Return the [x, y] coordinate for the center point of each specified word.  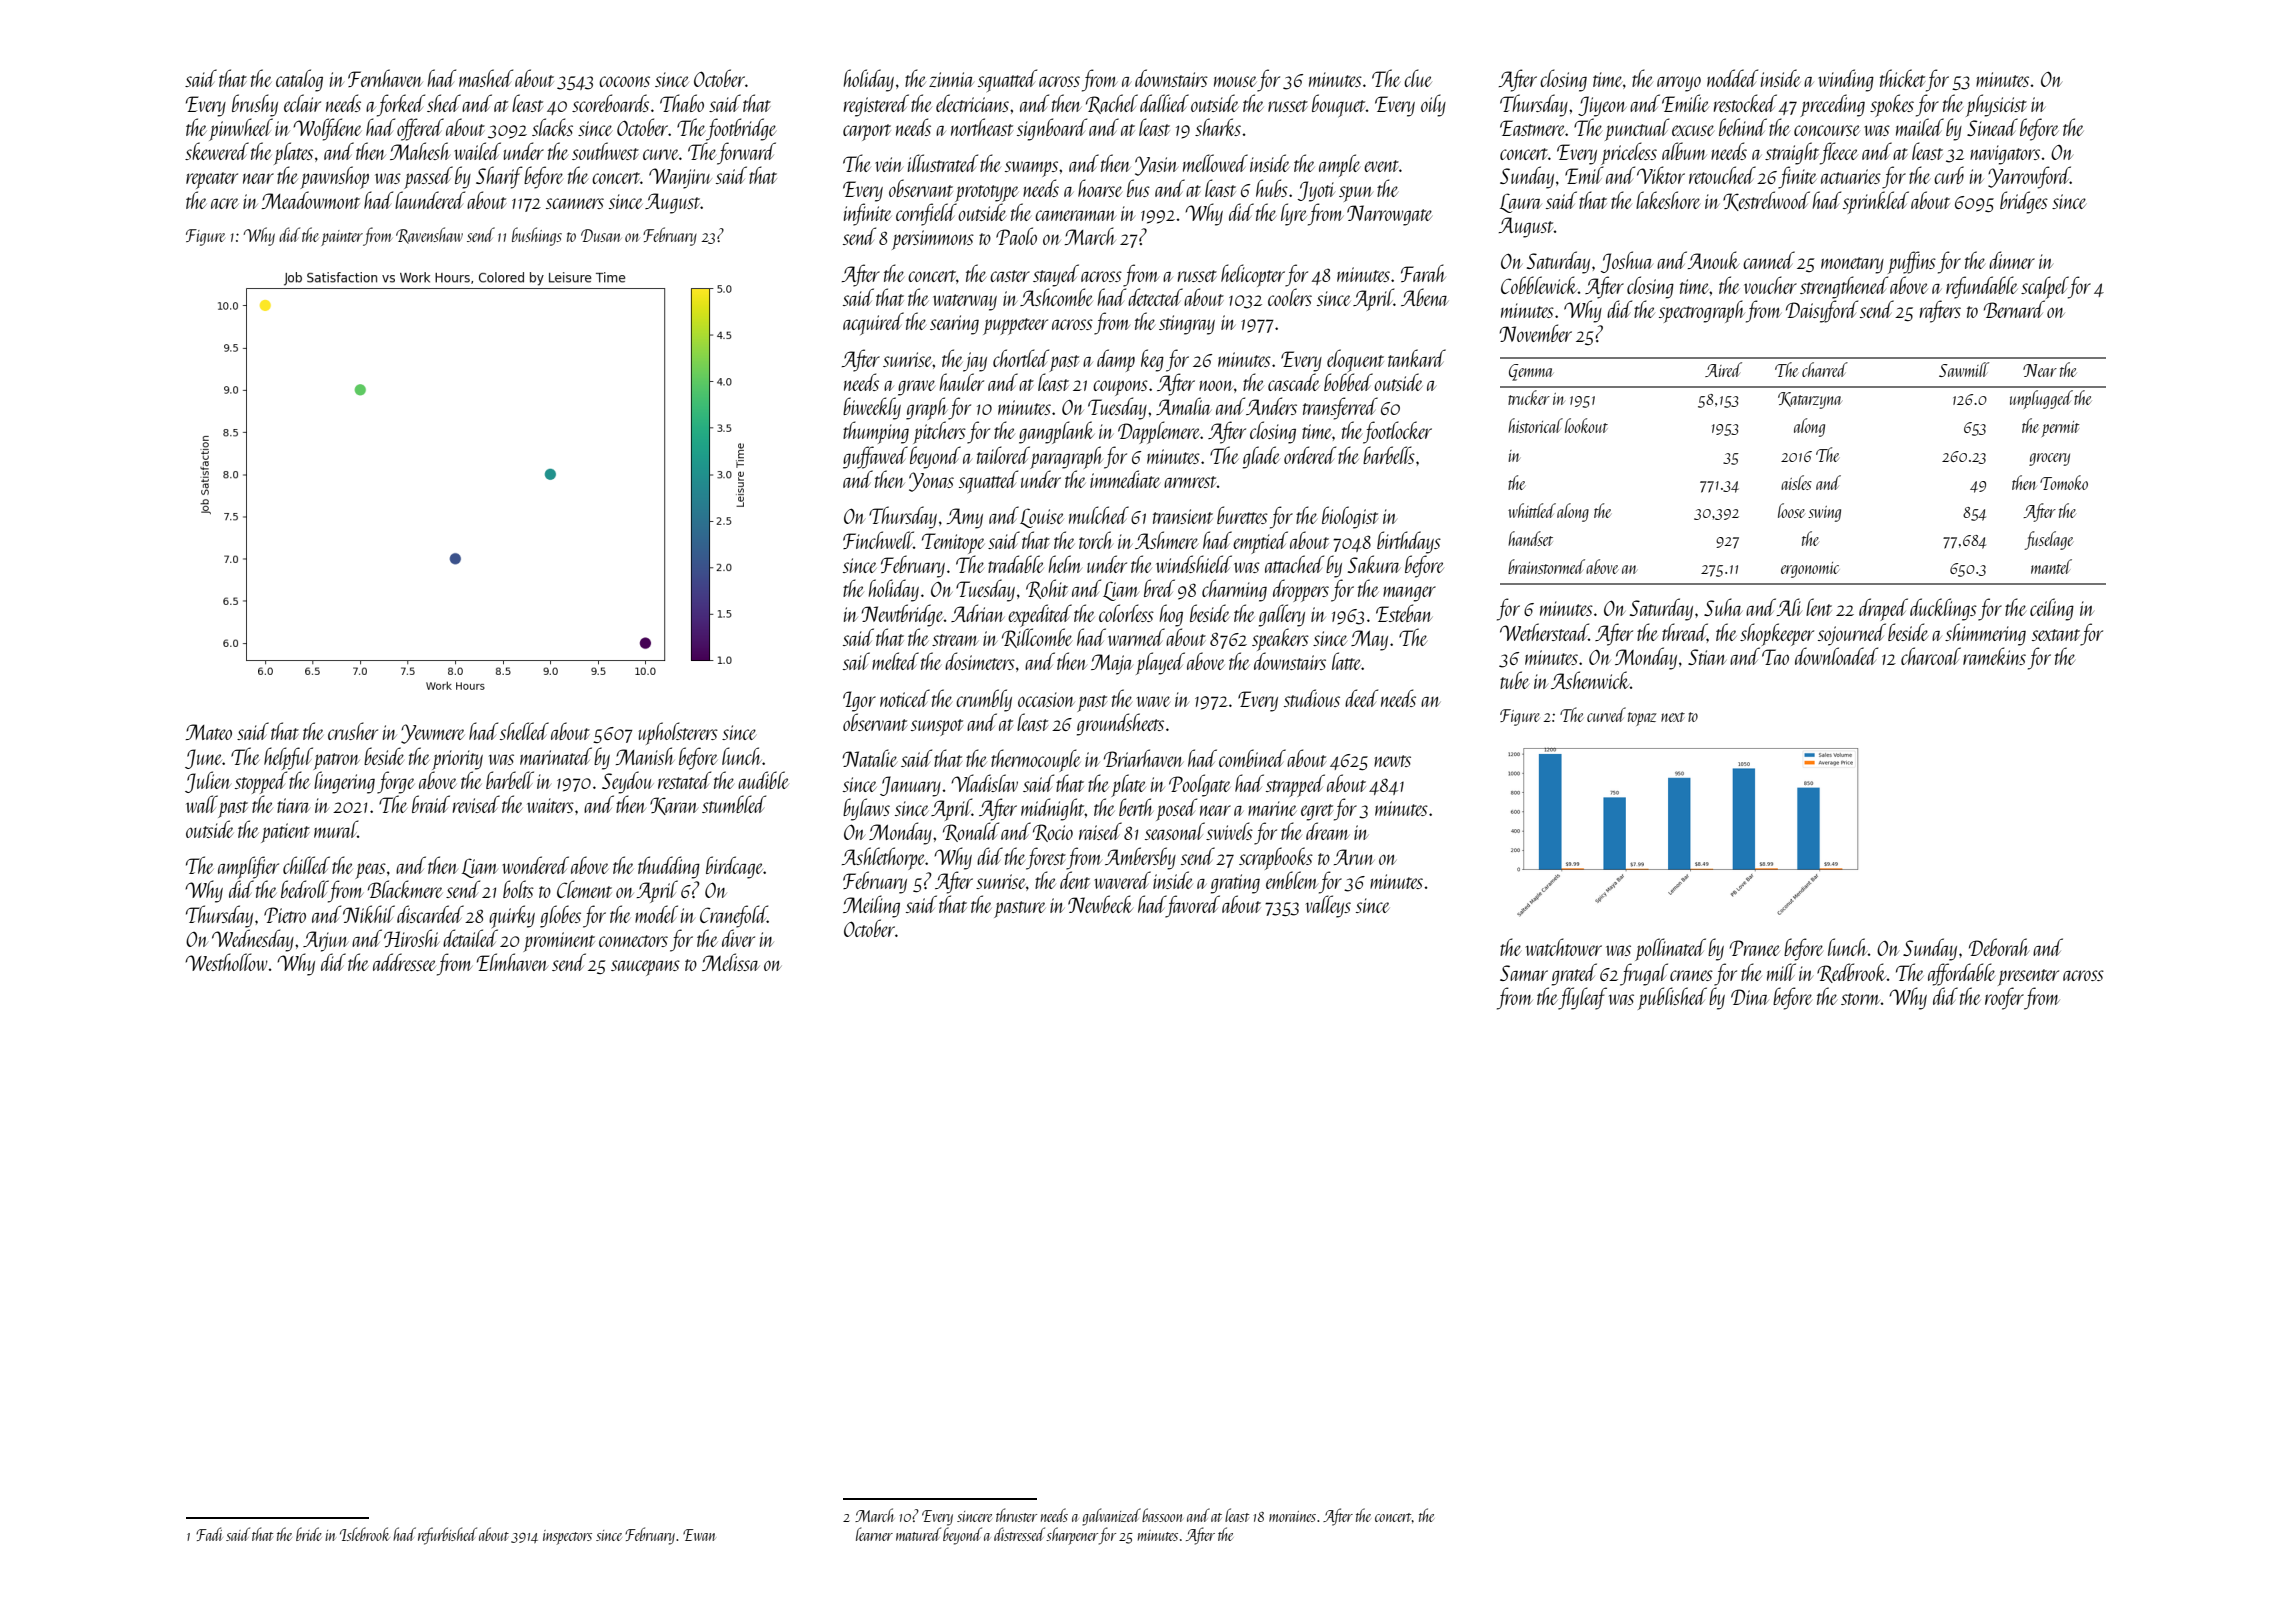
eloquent [1355, 360]
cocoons [624, 81]
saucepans [645, 968]
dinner [2012, 260]
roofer [2004, 998]
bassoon [1162, 1515]
